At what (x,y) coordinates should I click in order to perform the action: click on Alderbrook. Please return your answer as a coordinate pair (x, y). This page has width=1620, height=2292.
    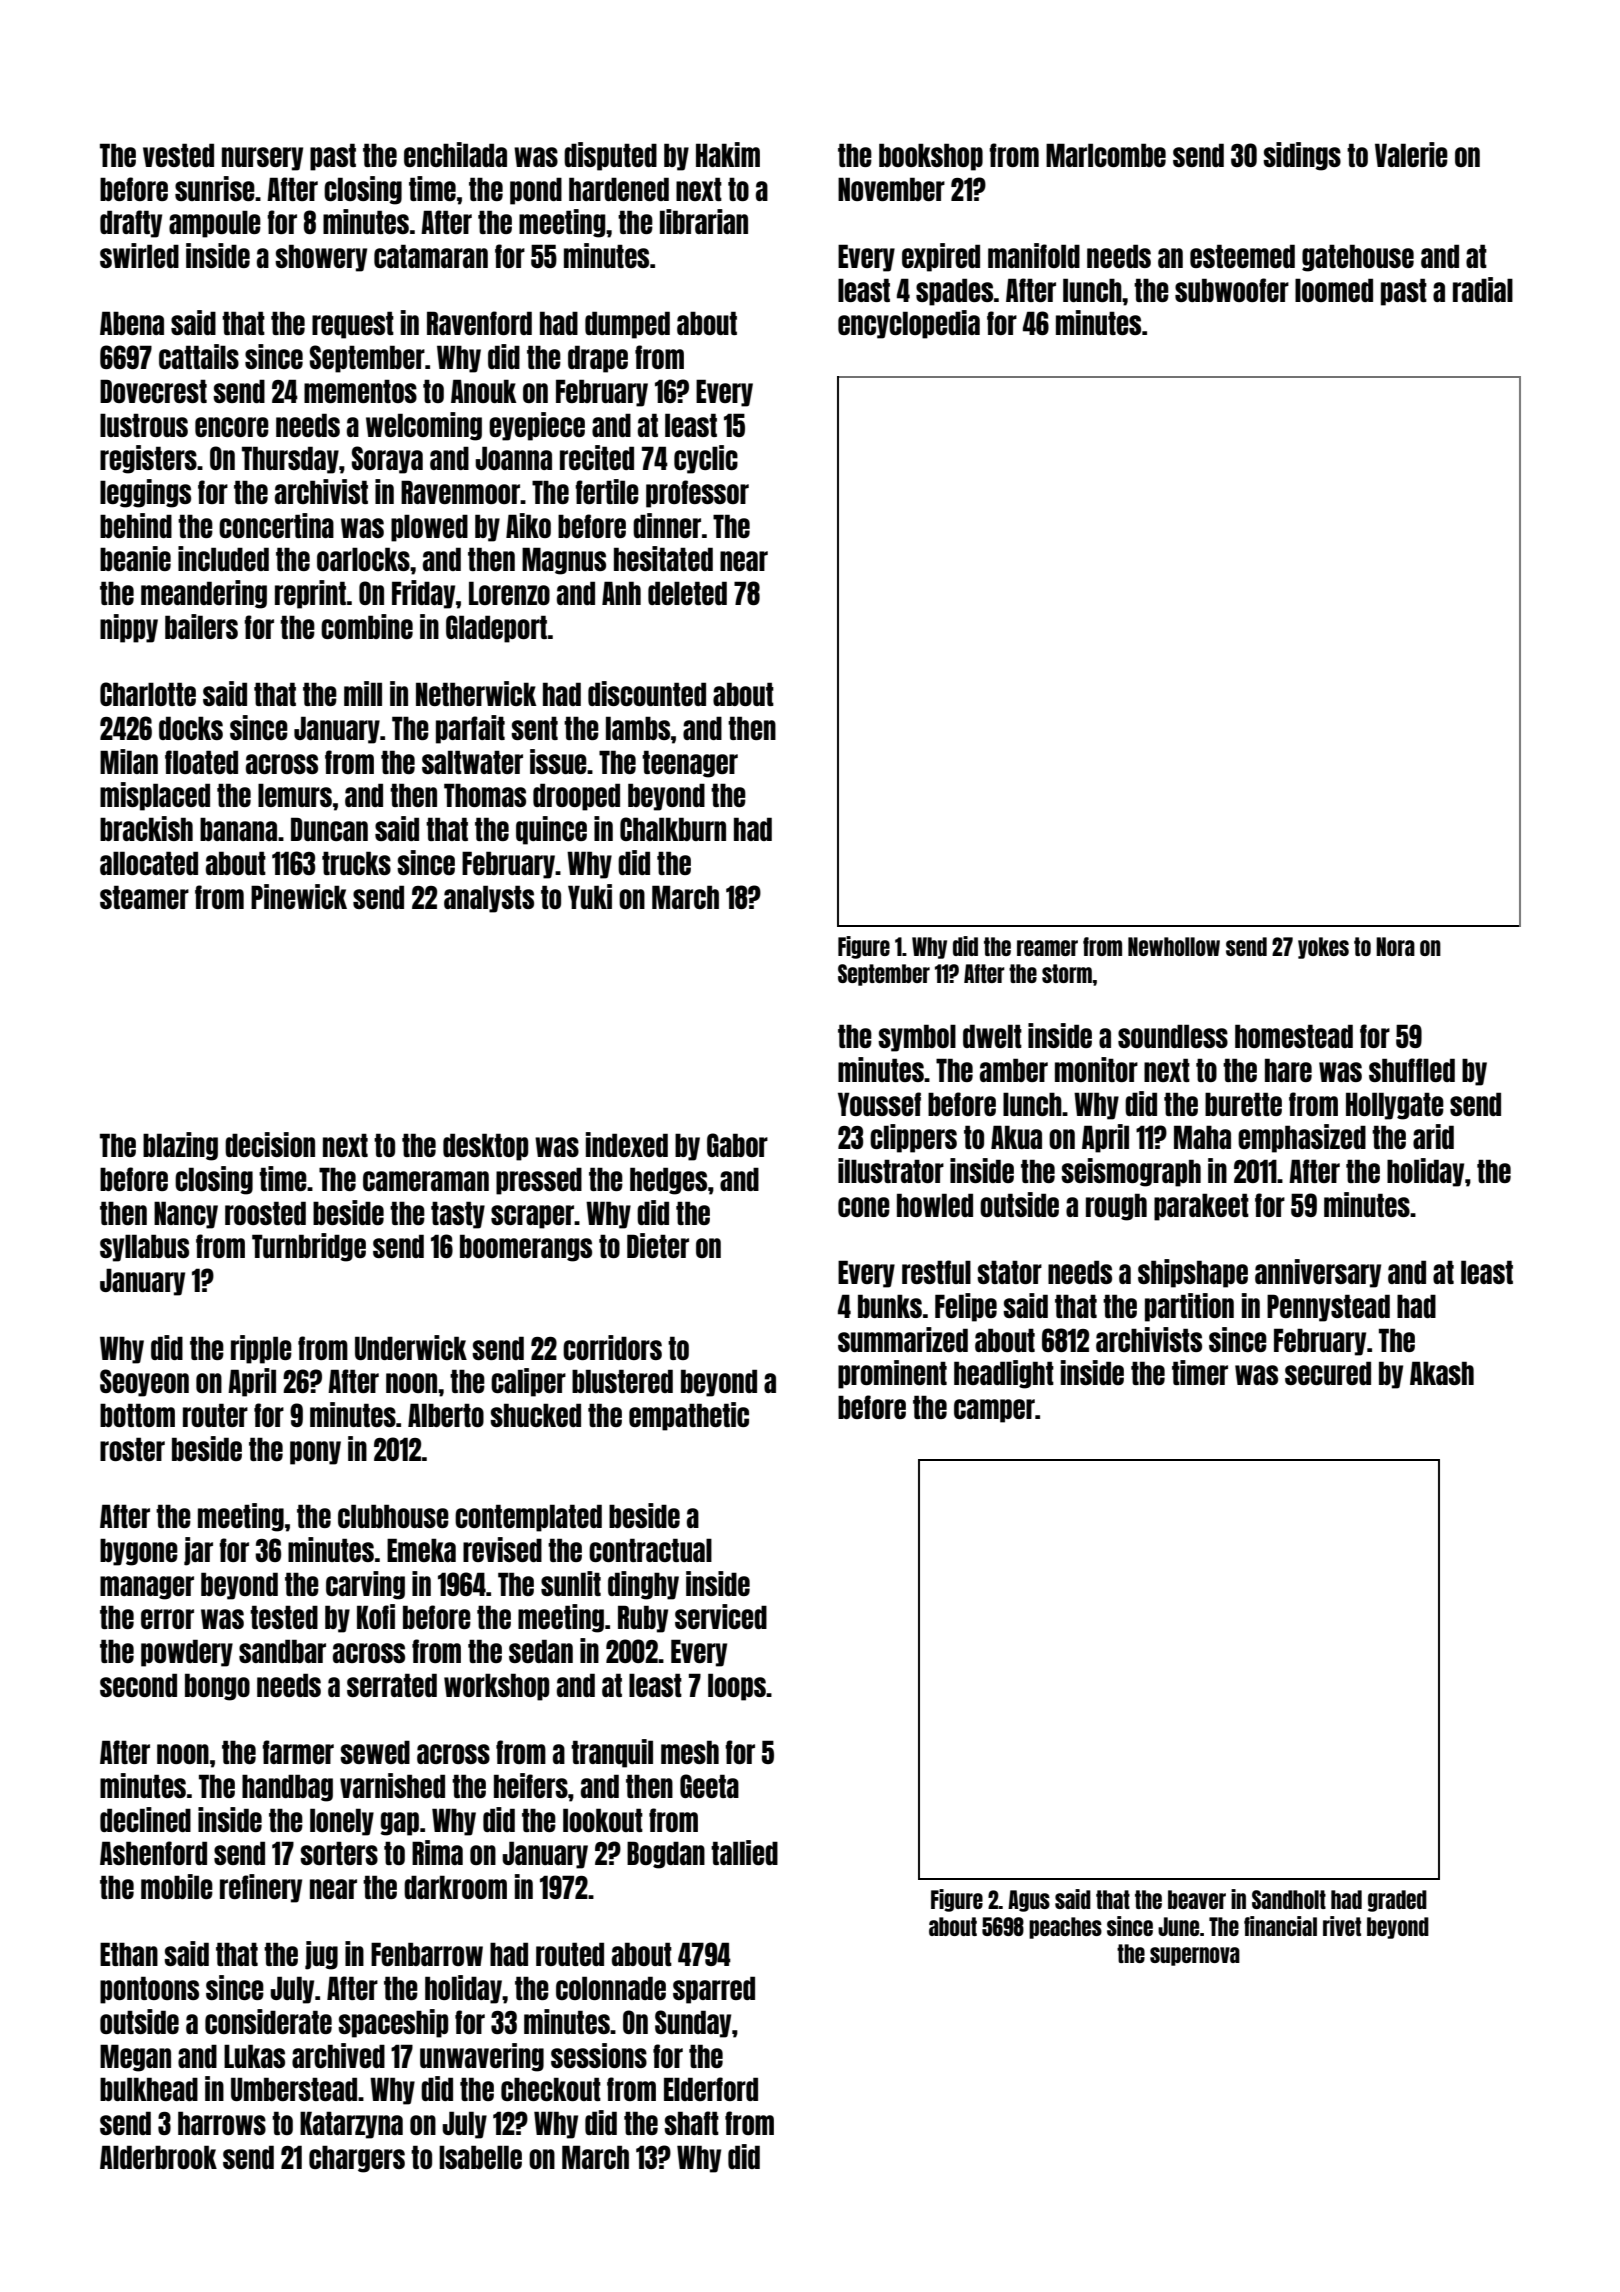
    Looking at the image, I should click on (158, 2157).
